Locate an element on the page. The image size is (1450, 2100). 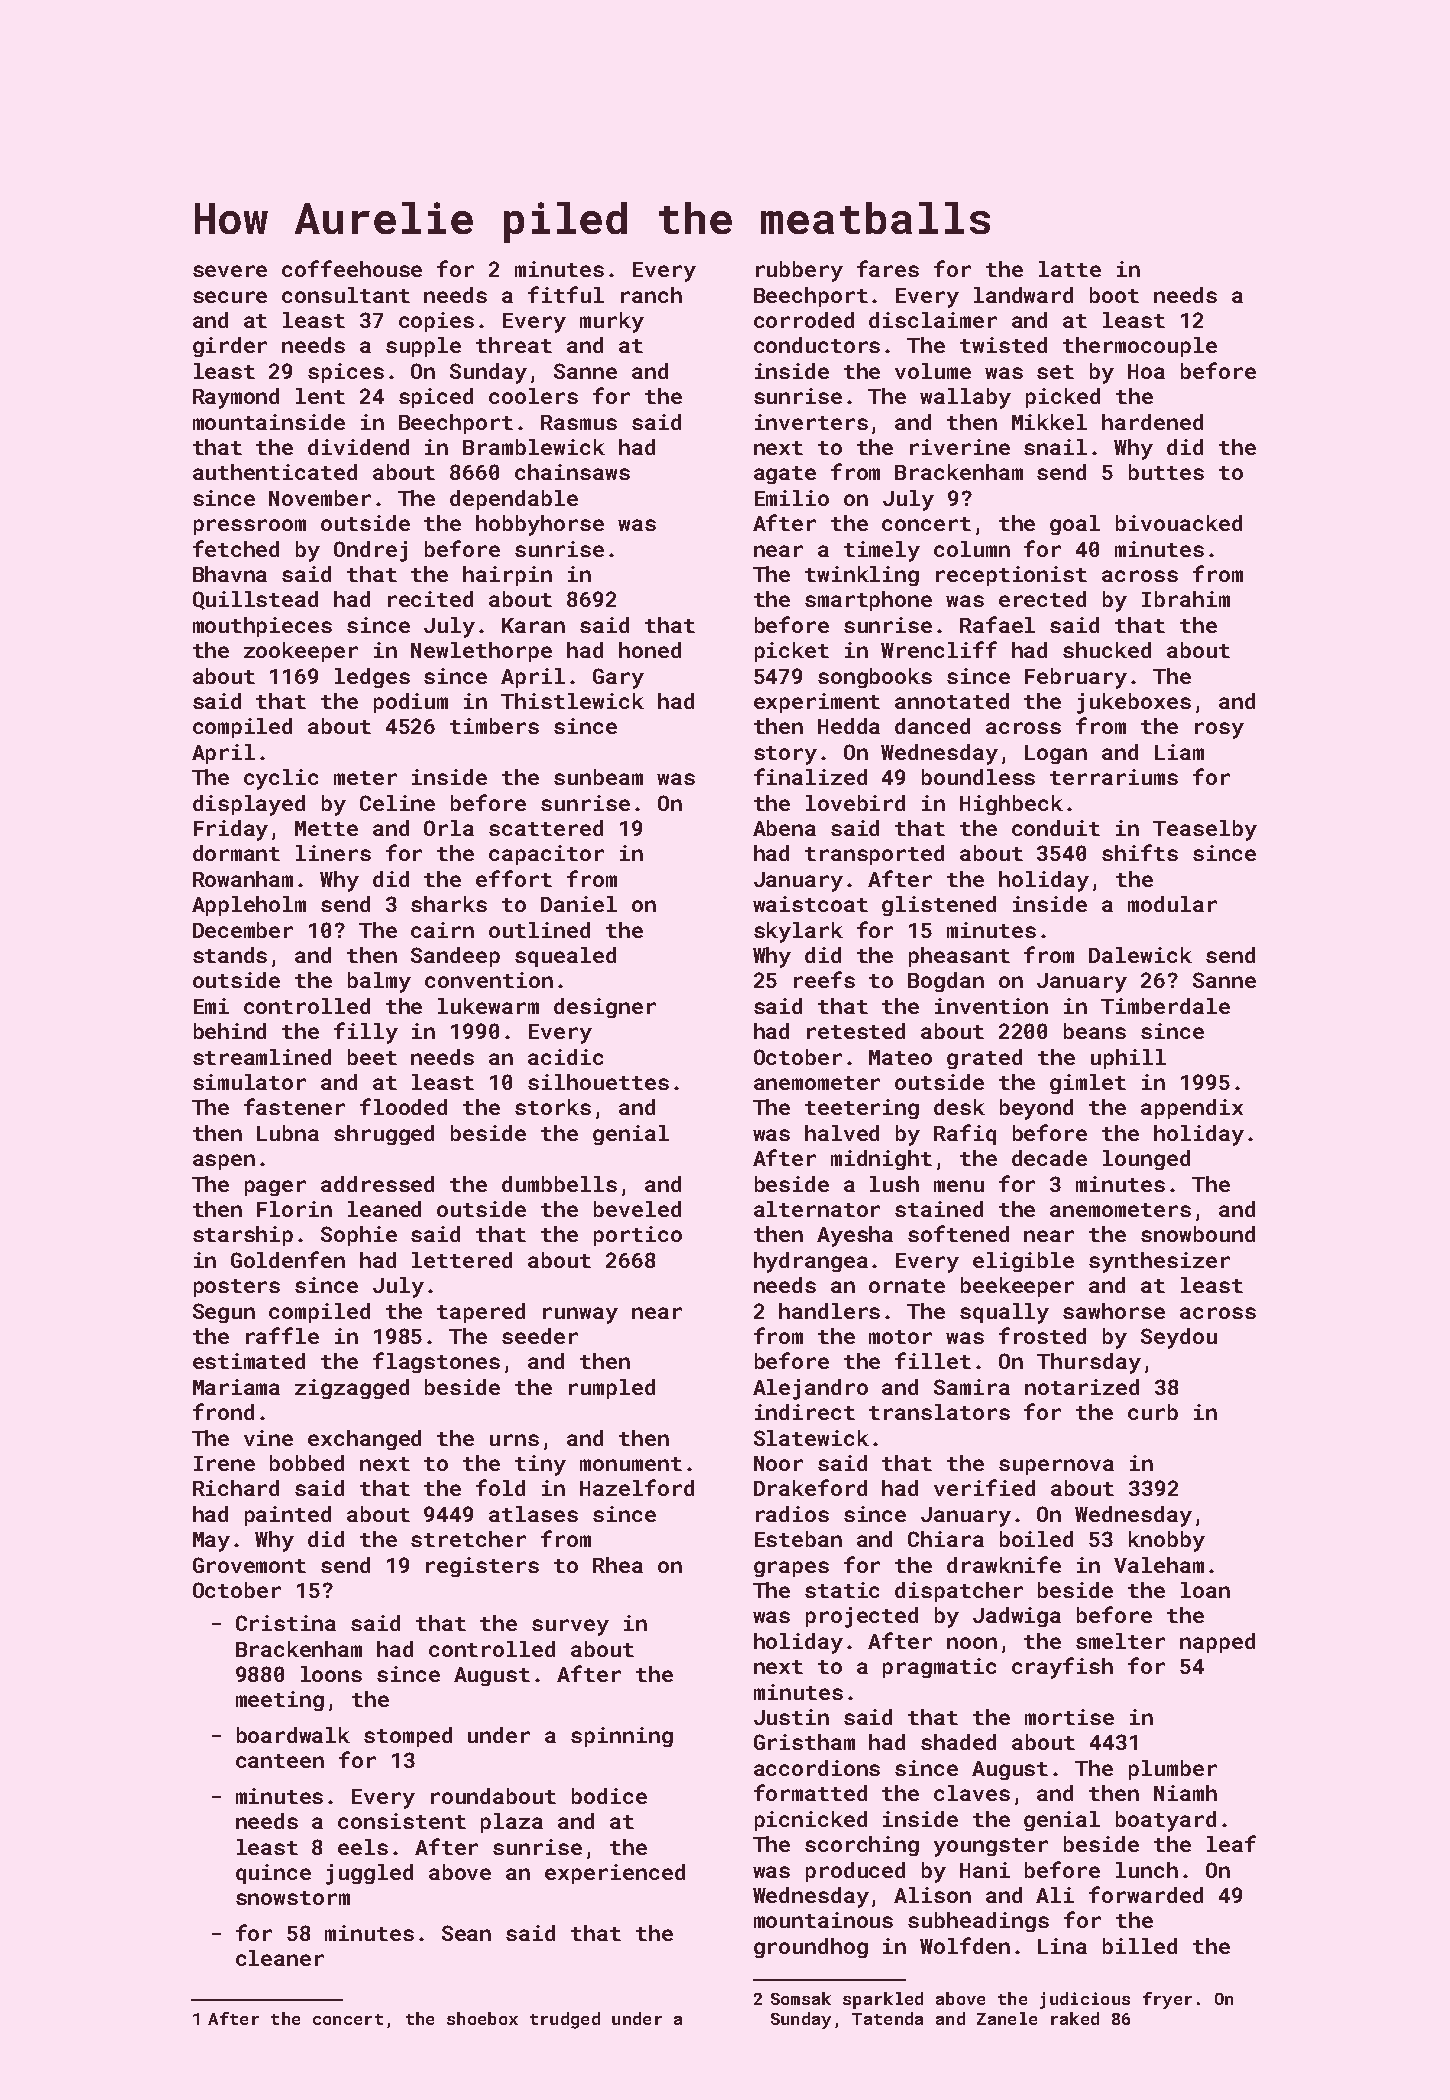
cyclic is located at coordinates (281, 779).
